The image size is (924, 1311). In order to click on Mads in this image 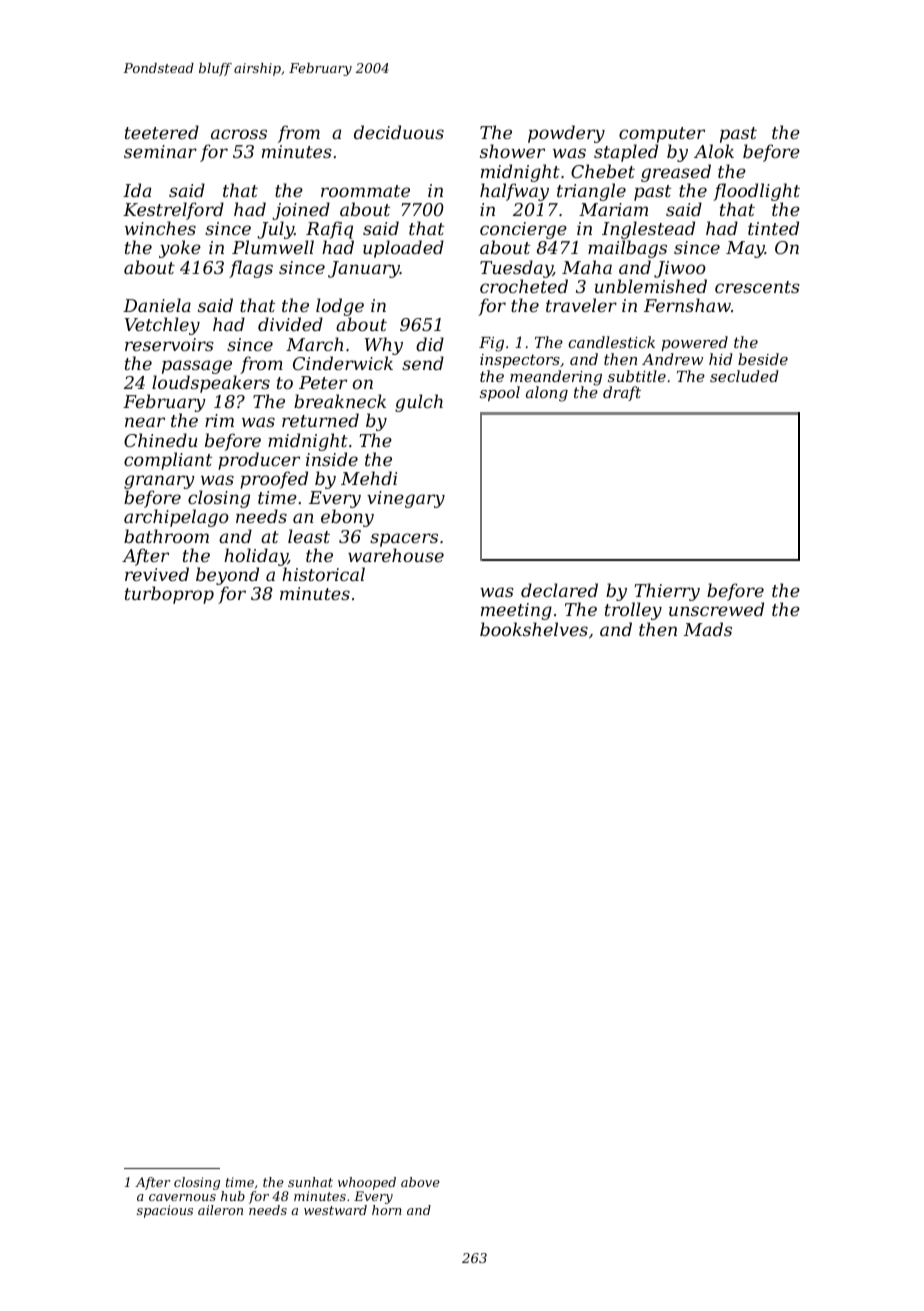, I will do `click(708, 629)`.
